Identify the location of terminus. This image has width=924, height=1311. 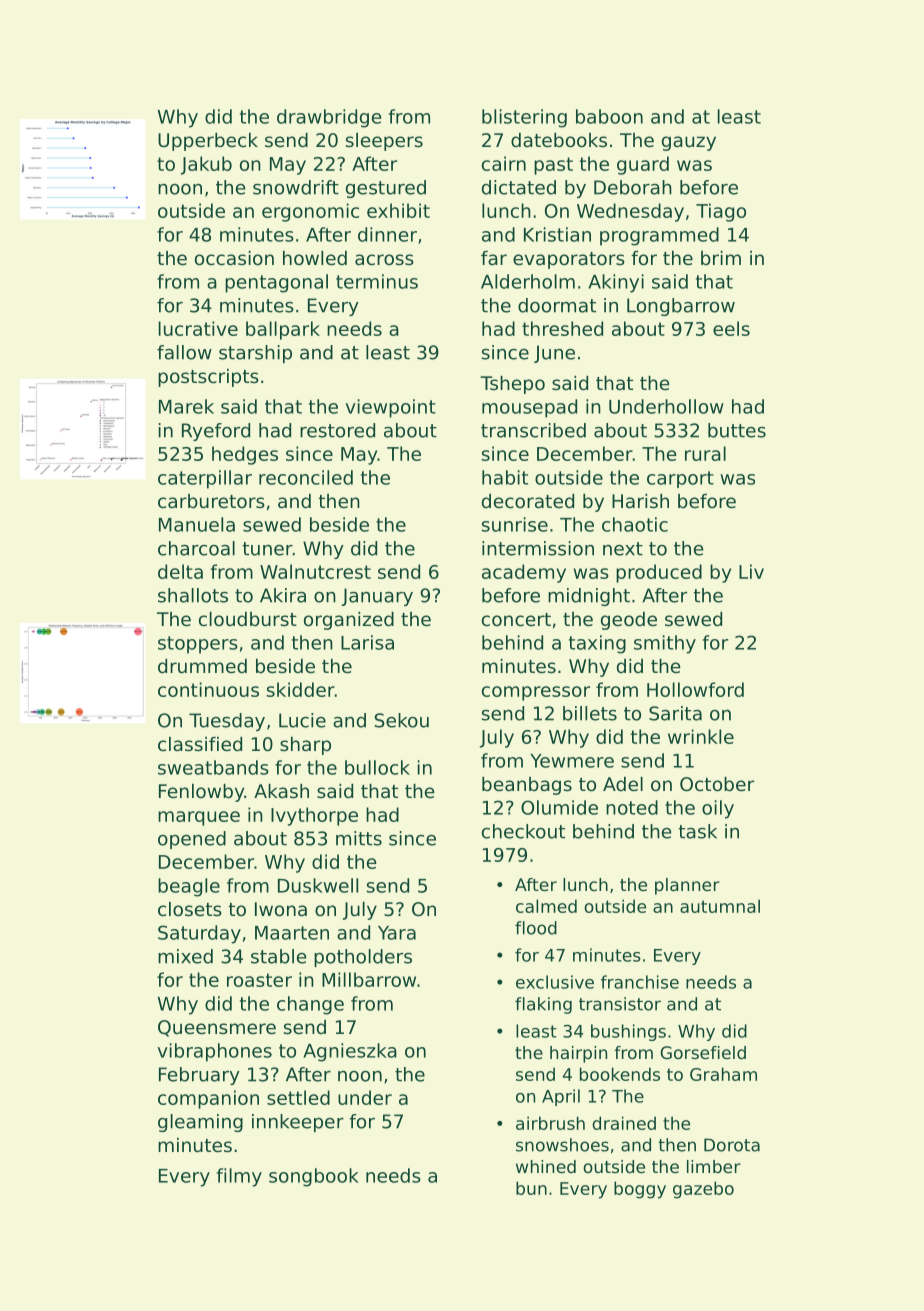
(377, 281).
